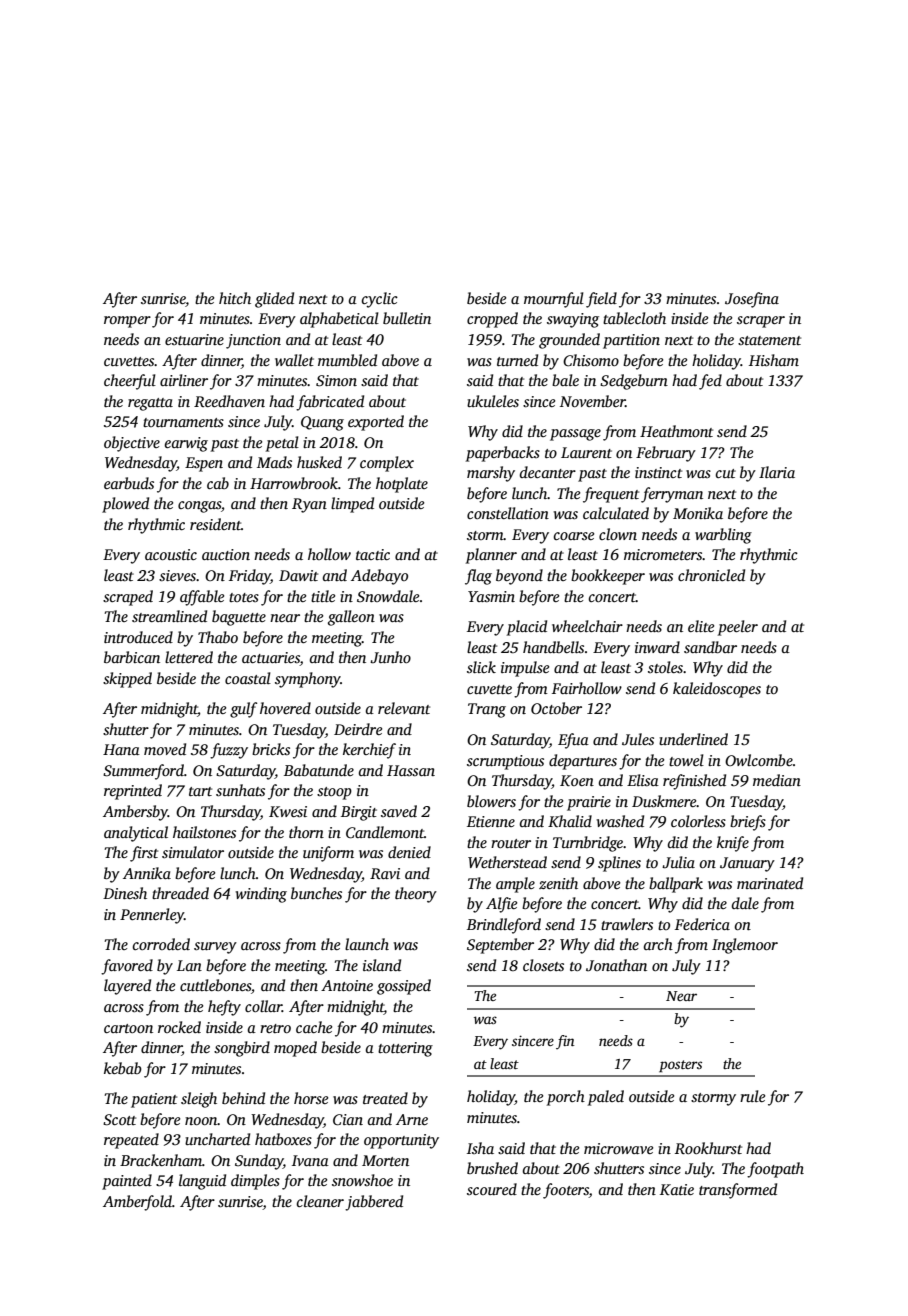  What do you see at coordinates (215, 985) in the page?
I see `cuttlebones` at bounding box center [215, 985].
